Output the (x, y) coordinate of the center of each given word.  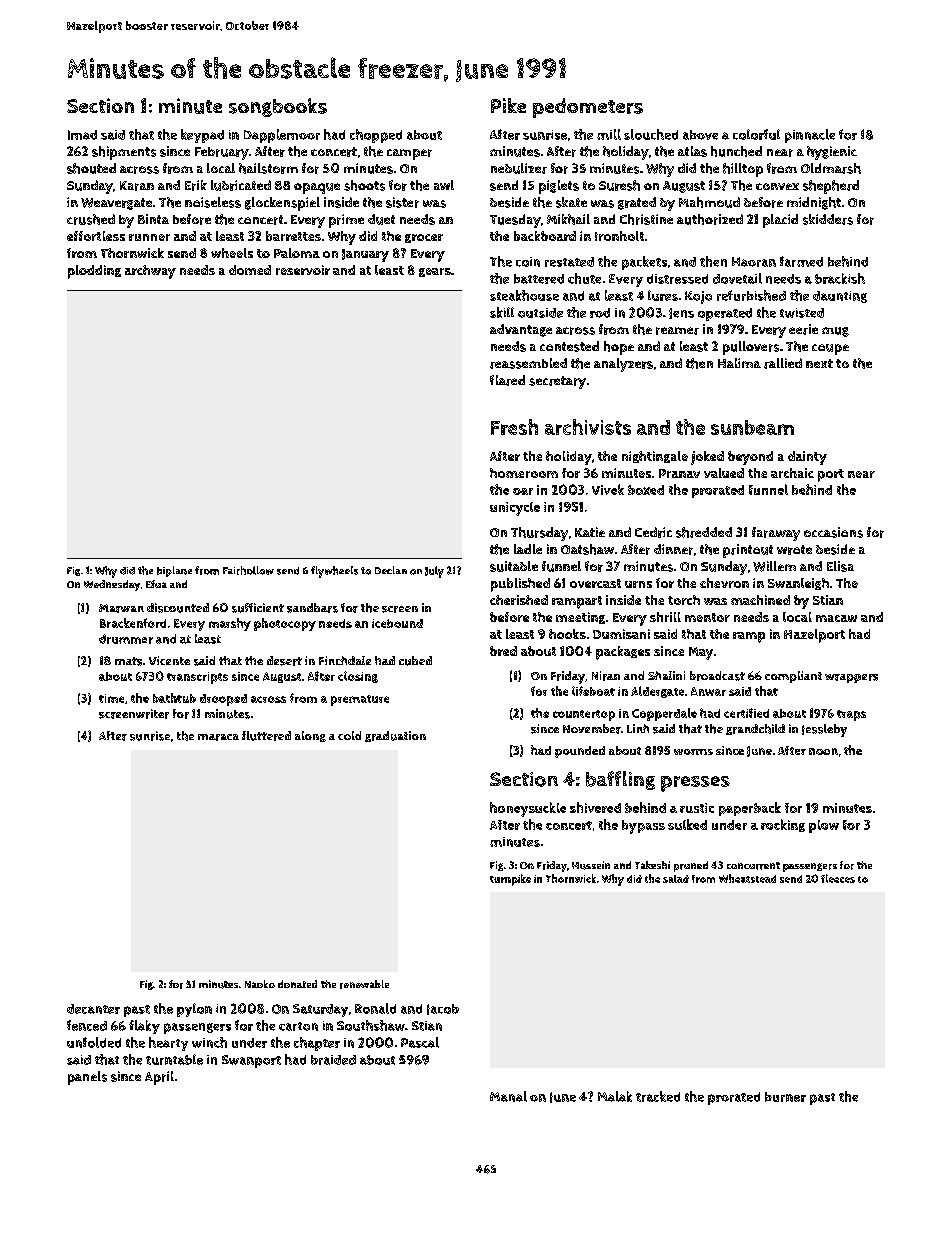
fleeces (838, 878)
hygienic (832, 153)
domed (250, 270)
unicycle (515, 509)
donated (297, 984)
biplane (174, 571)
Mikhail (568, 219)
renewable (364, 984)
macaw (836, 618)
